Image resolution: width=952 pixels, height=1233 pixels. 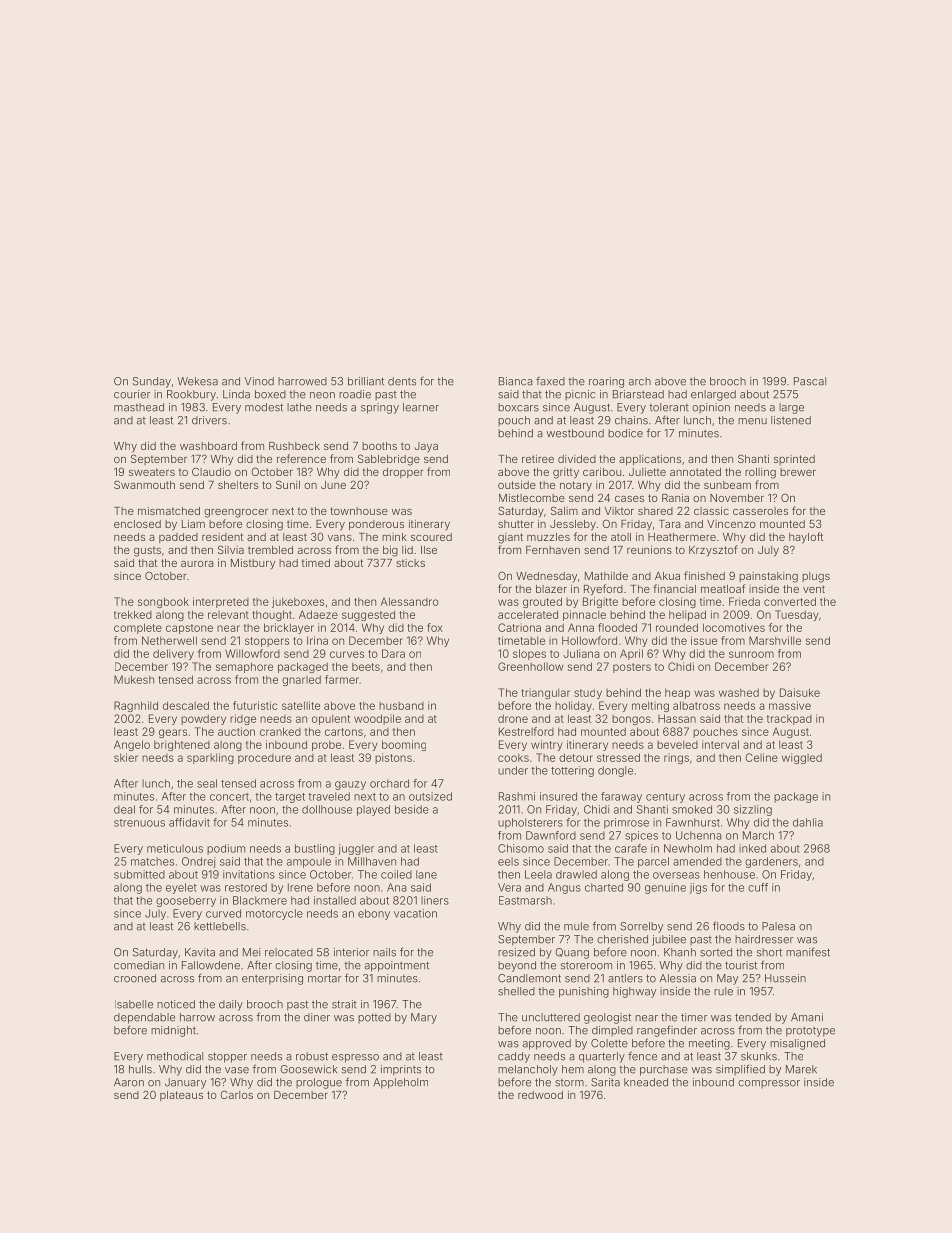 I want to click on Daisuke, so click(x=800, y=692).
